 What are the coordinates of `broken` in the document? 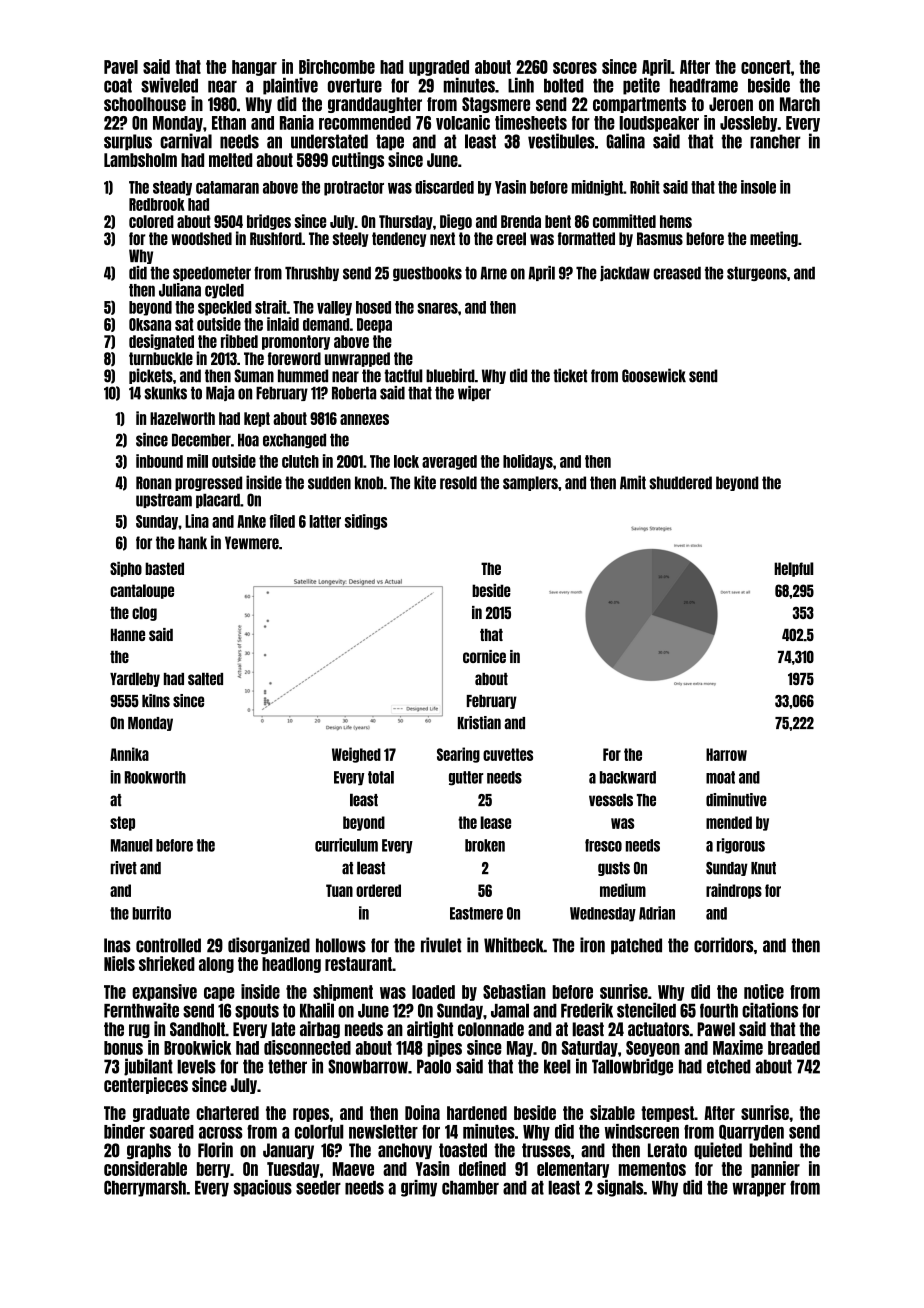 It's located at (485, 845).
